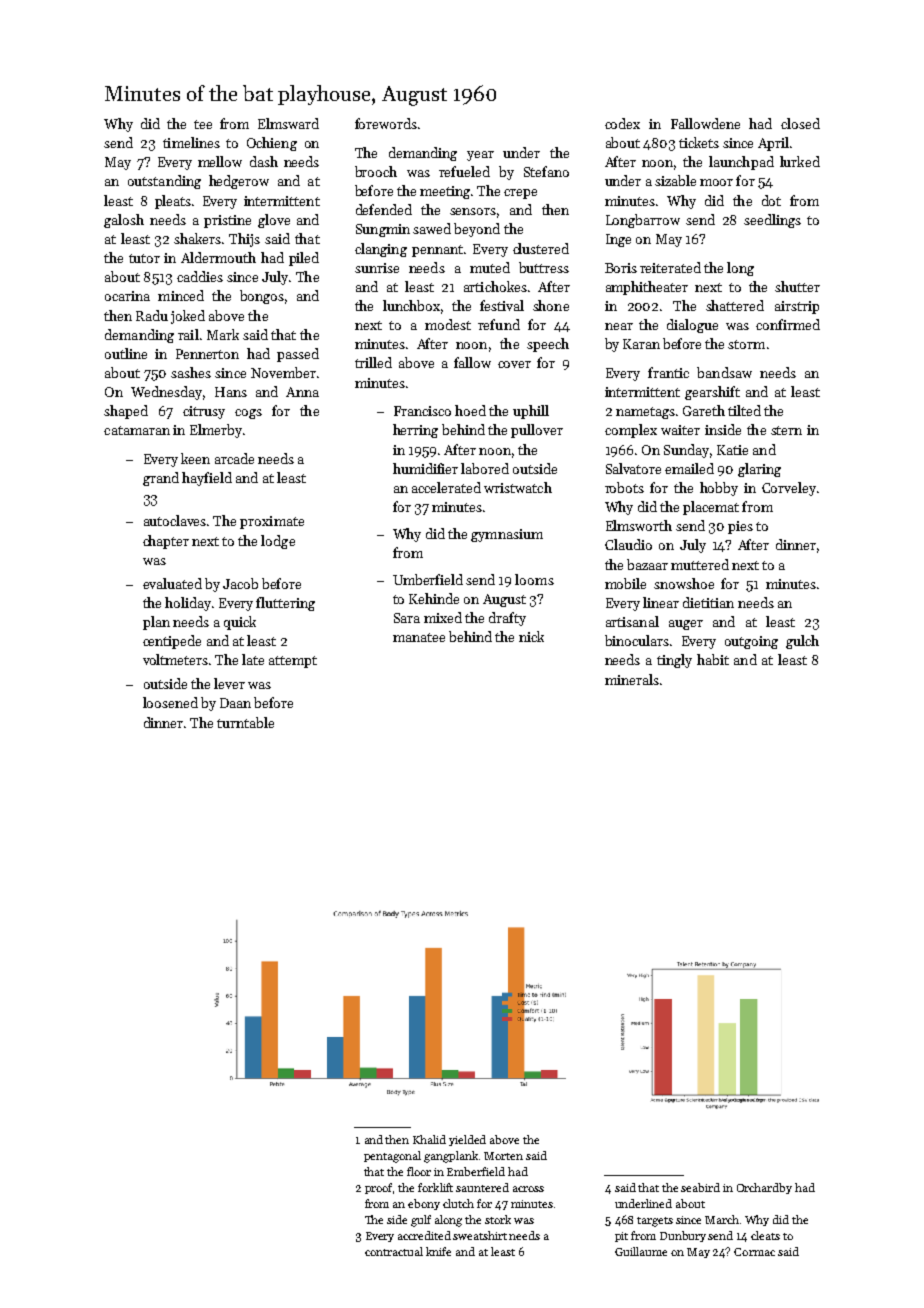 The image size is (924, 1308). I want to click on turntable, so click(245, 722).
